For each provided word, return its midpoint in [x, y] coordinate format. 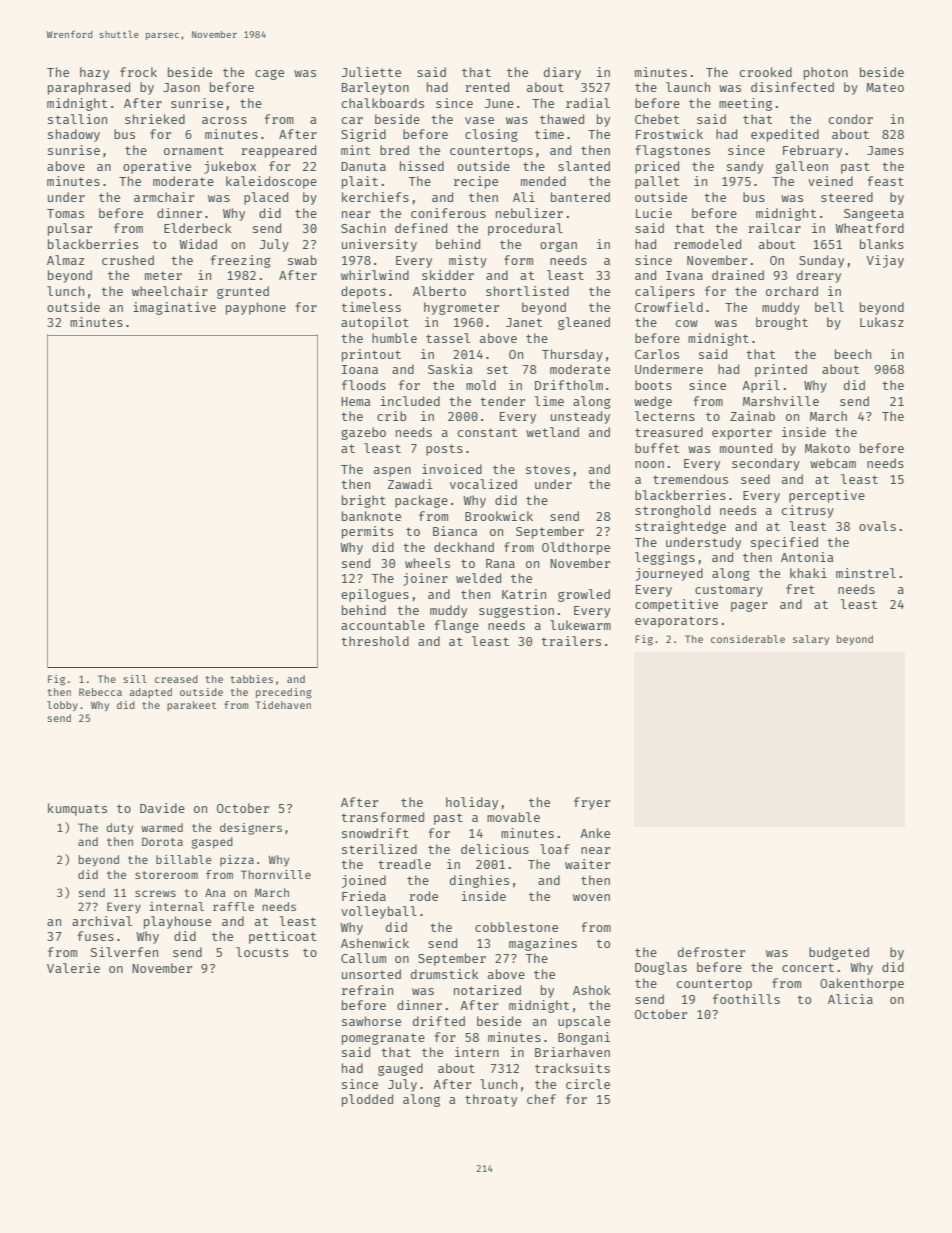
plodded [367, 1100]
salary [811, 640]
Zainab [752, 416]
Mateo [885, 87]
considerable [748, 639]
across [224, 120]
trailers [571, 641]
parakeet [192, 706]
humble [394, 338]
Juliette [371, 72]
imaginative [174, 308]
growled [584, 595]
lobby [62, 706]
